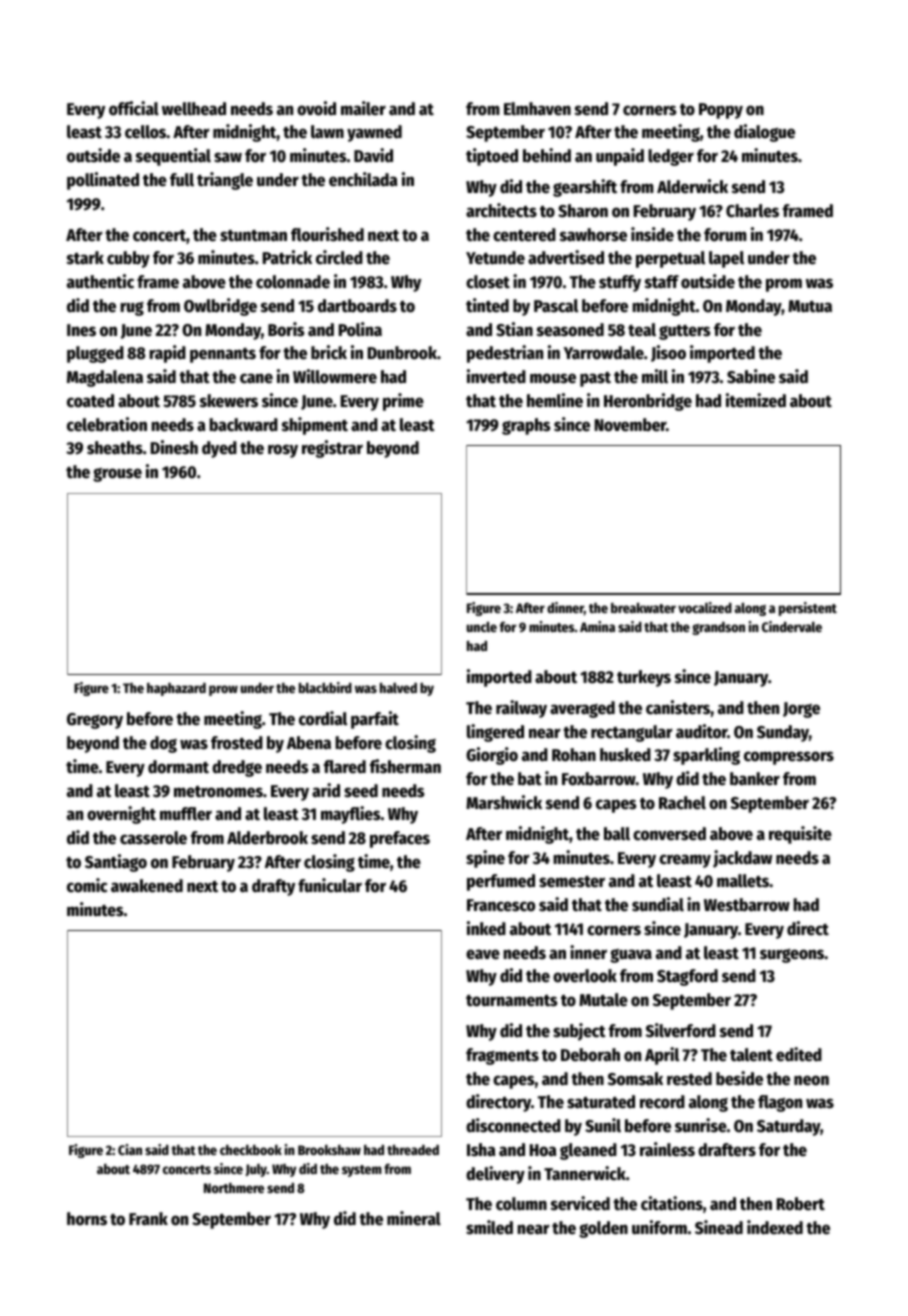 The width and height of the screenshot is (908, 1316). Describe the element at coordinates (400, 839) in the screenshot. I see `prefaces` at that location.
